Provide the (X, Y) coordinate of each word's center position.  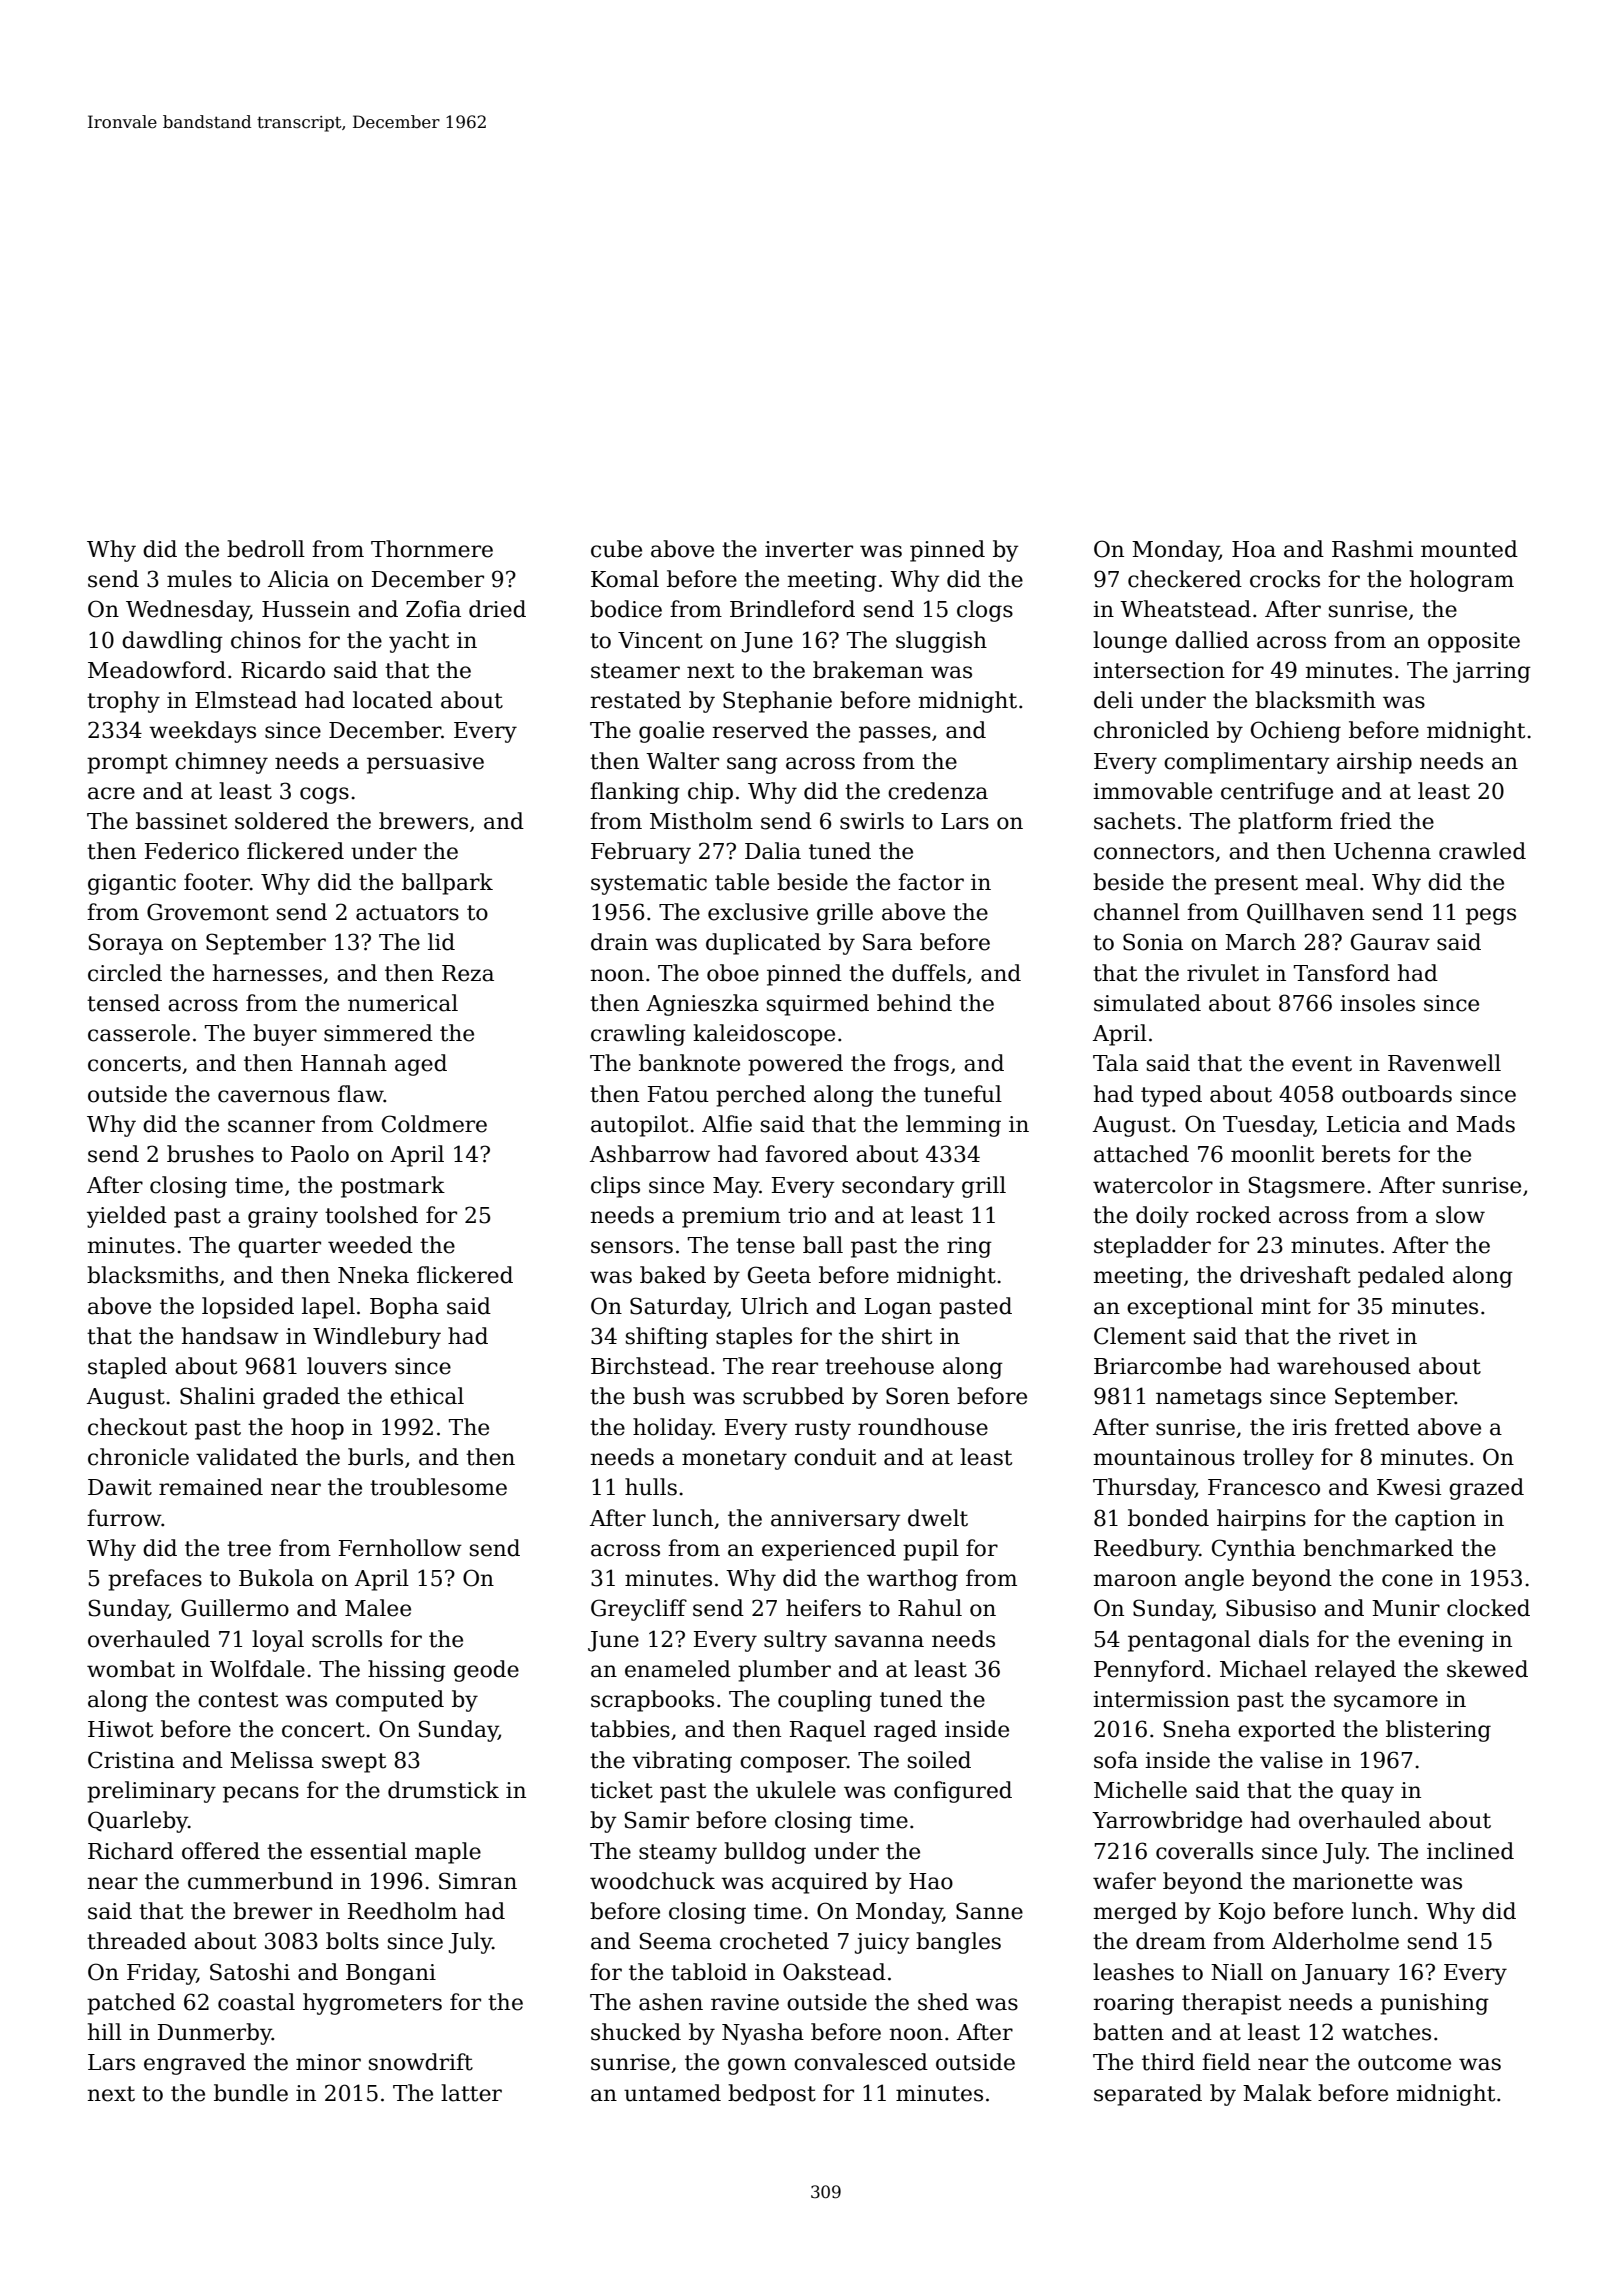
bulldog (765, 1853)
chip (710, 793)
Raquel (828, 1731)
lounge (1130, 642)
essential (358, 1851)
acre (111, 793)
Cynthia (1254, 1550)
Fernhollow (400, 1548)
